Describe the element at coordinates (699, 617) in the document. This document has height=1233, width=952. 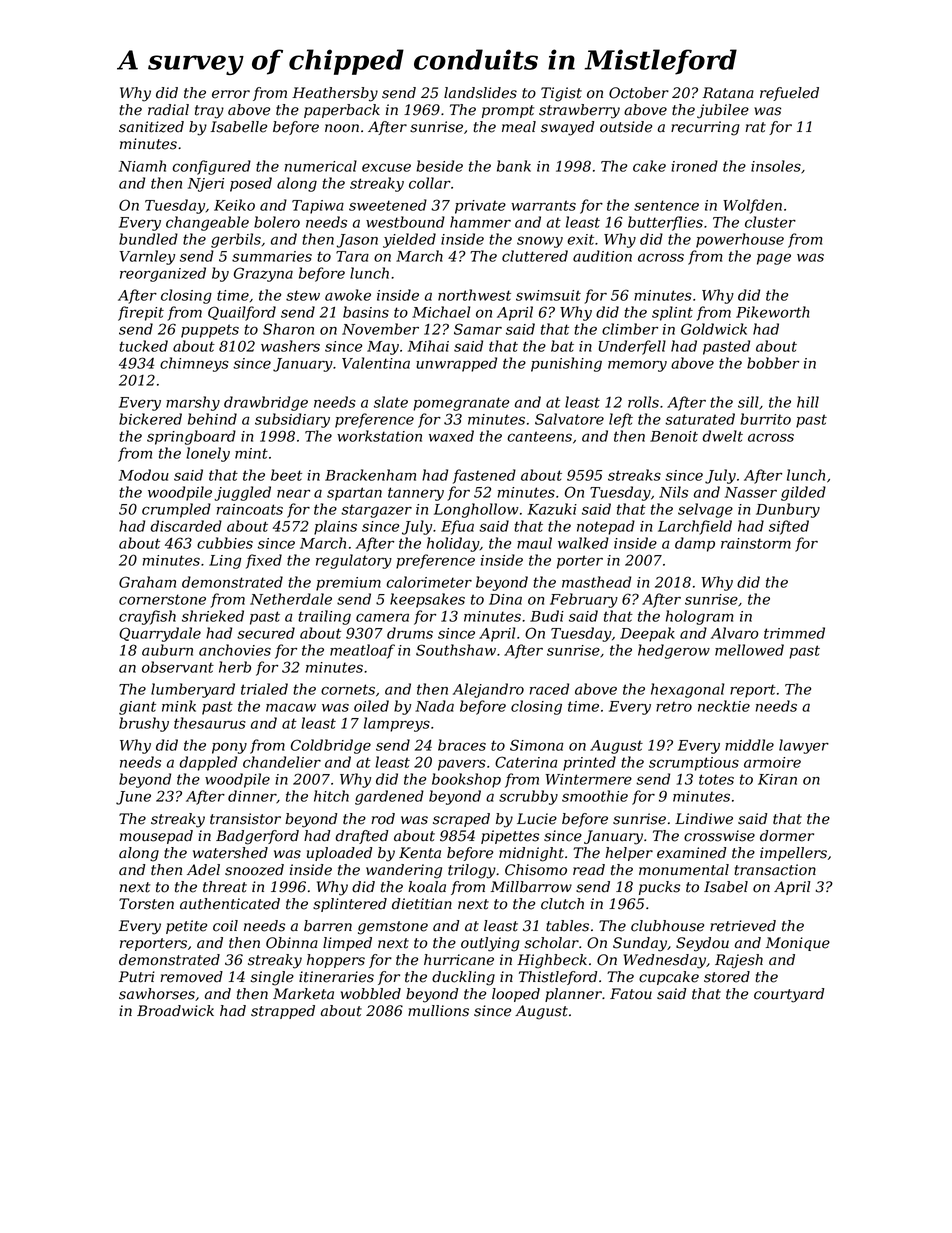
I see `hologram` at that location.
